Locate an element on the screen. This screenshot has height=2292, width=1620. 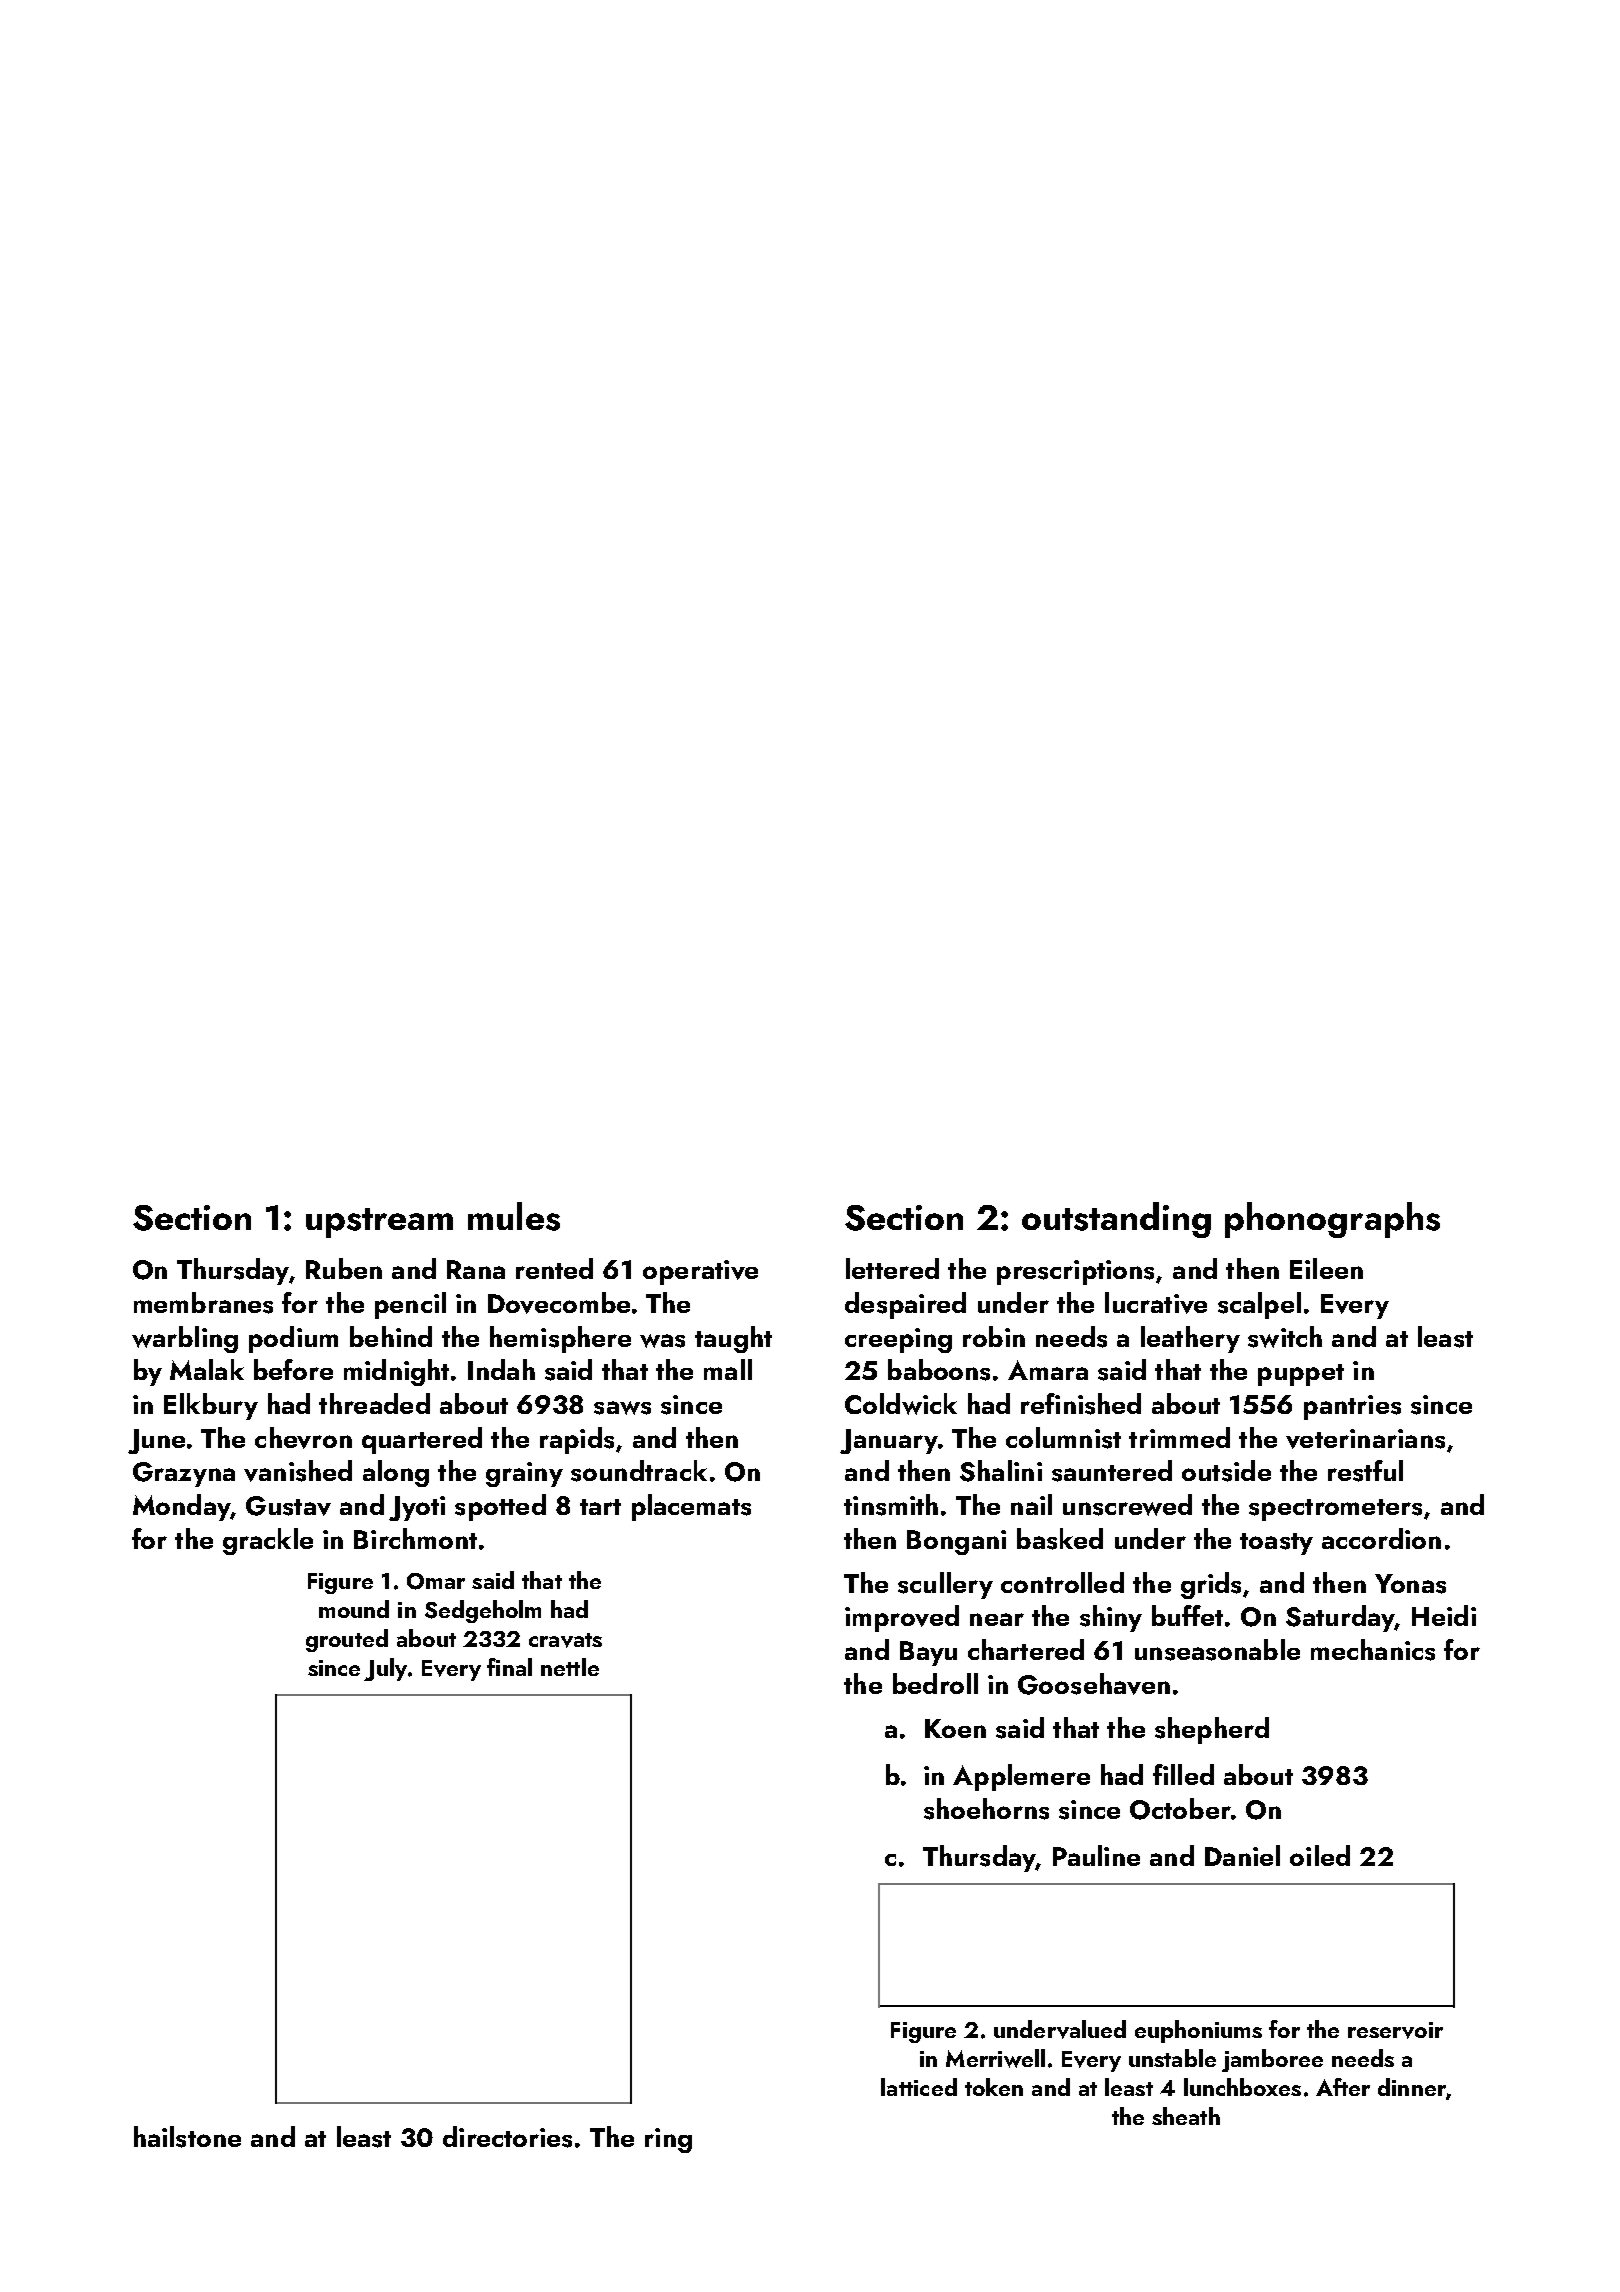
Merriwell is located at coordinates (995, 2058).
